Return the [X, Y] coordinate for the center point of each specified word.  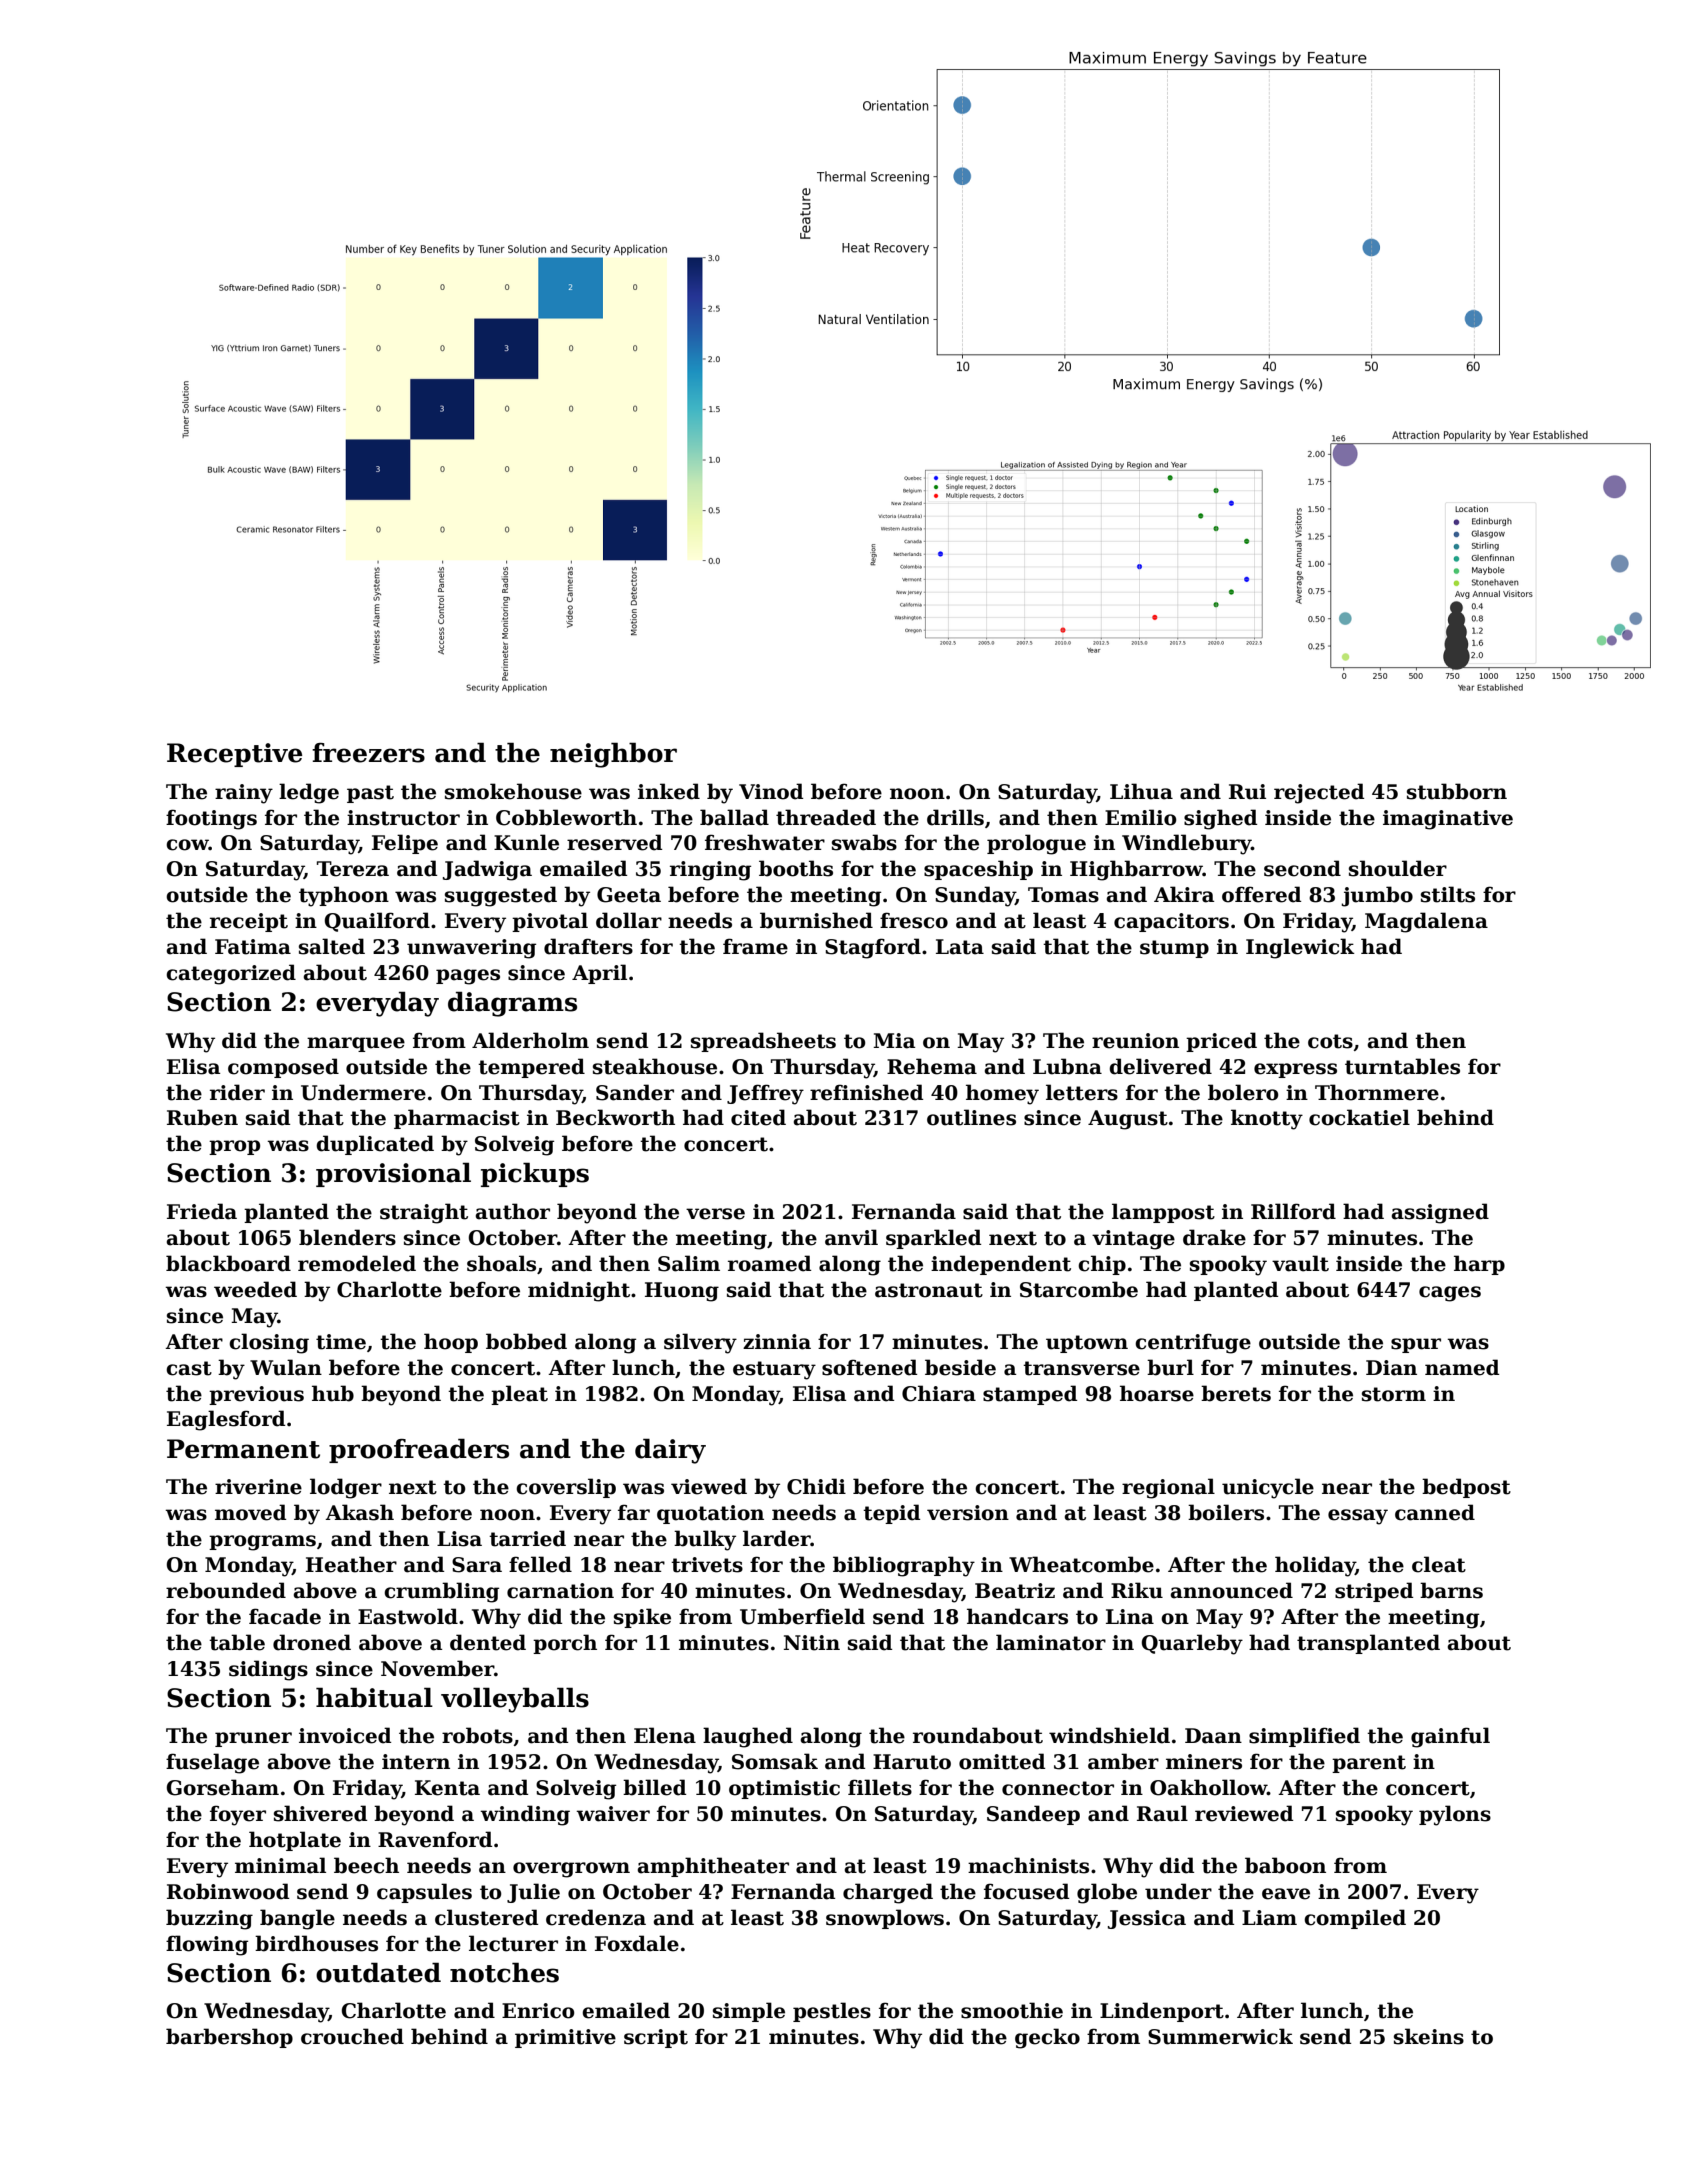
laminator [1051, 1642]
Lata [960, 947]
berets [1236, 1393]
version [968, 1513]
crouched [352, 2036]
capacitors [1171, 922]
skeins [1429, 2036]
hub [333, 1393]
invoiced [345, 1735]
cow [187, 845]
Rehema [932, 1066]
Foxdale [637, 1943]
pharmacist [457, 1119]
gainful [1450, 1737]
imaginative [1448, 820]
